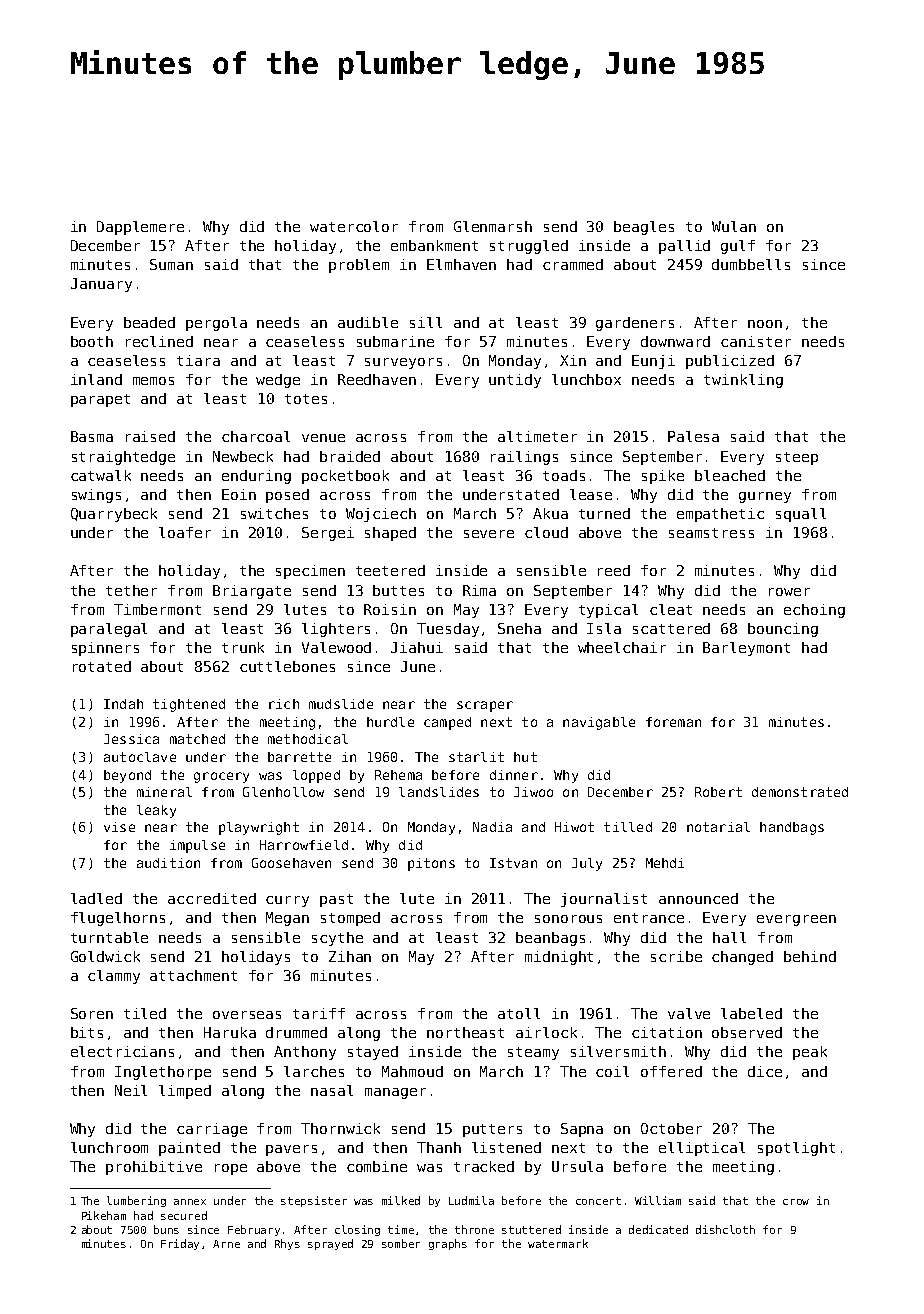  I want to click on memos, so click(153, 381).
